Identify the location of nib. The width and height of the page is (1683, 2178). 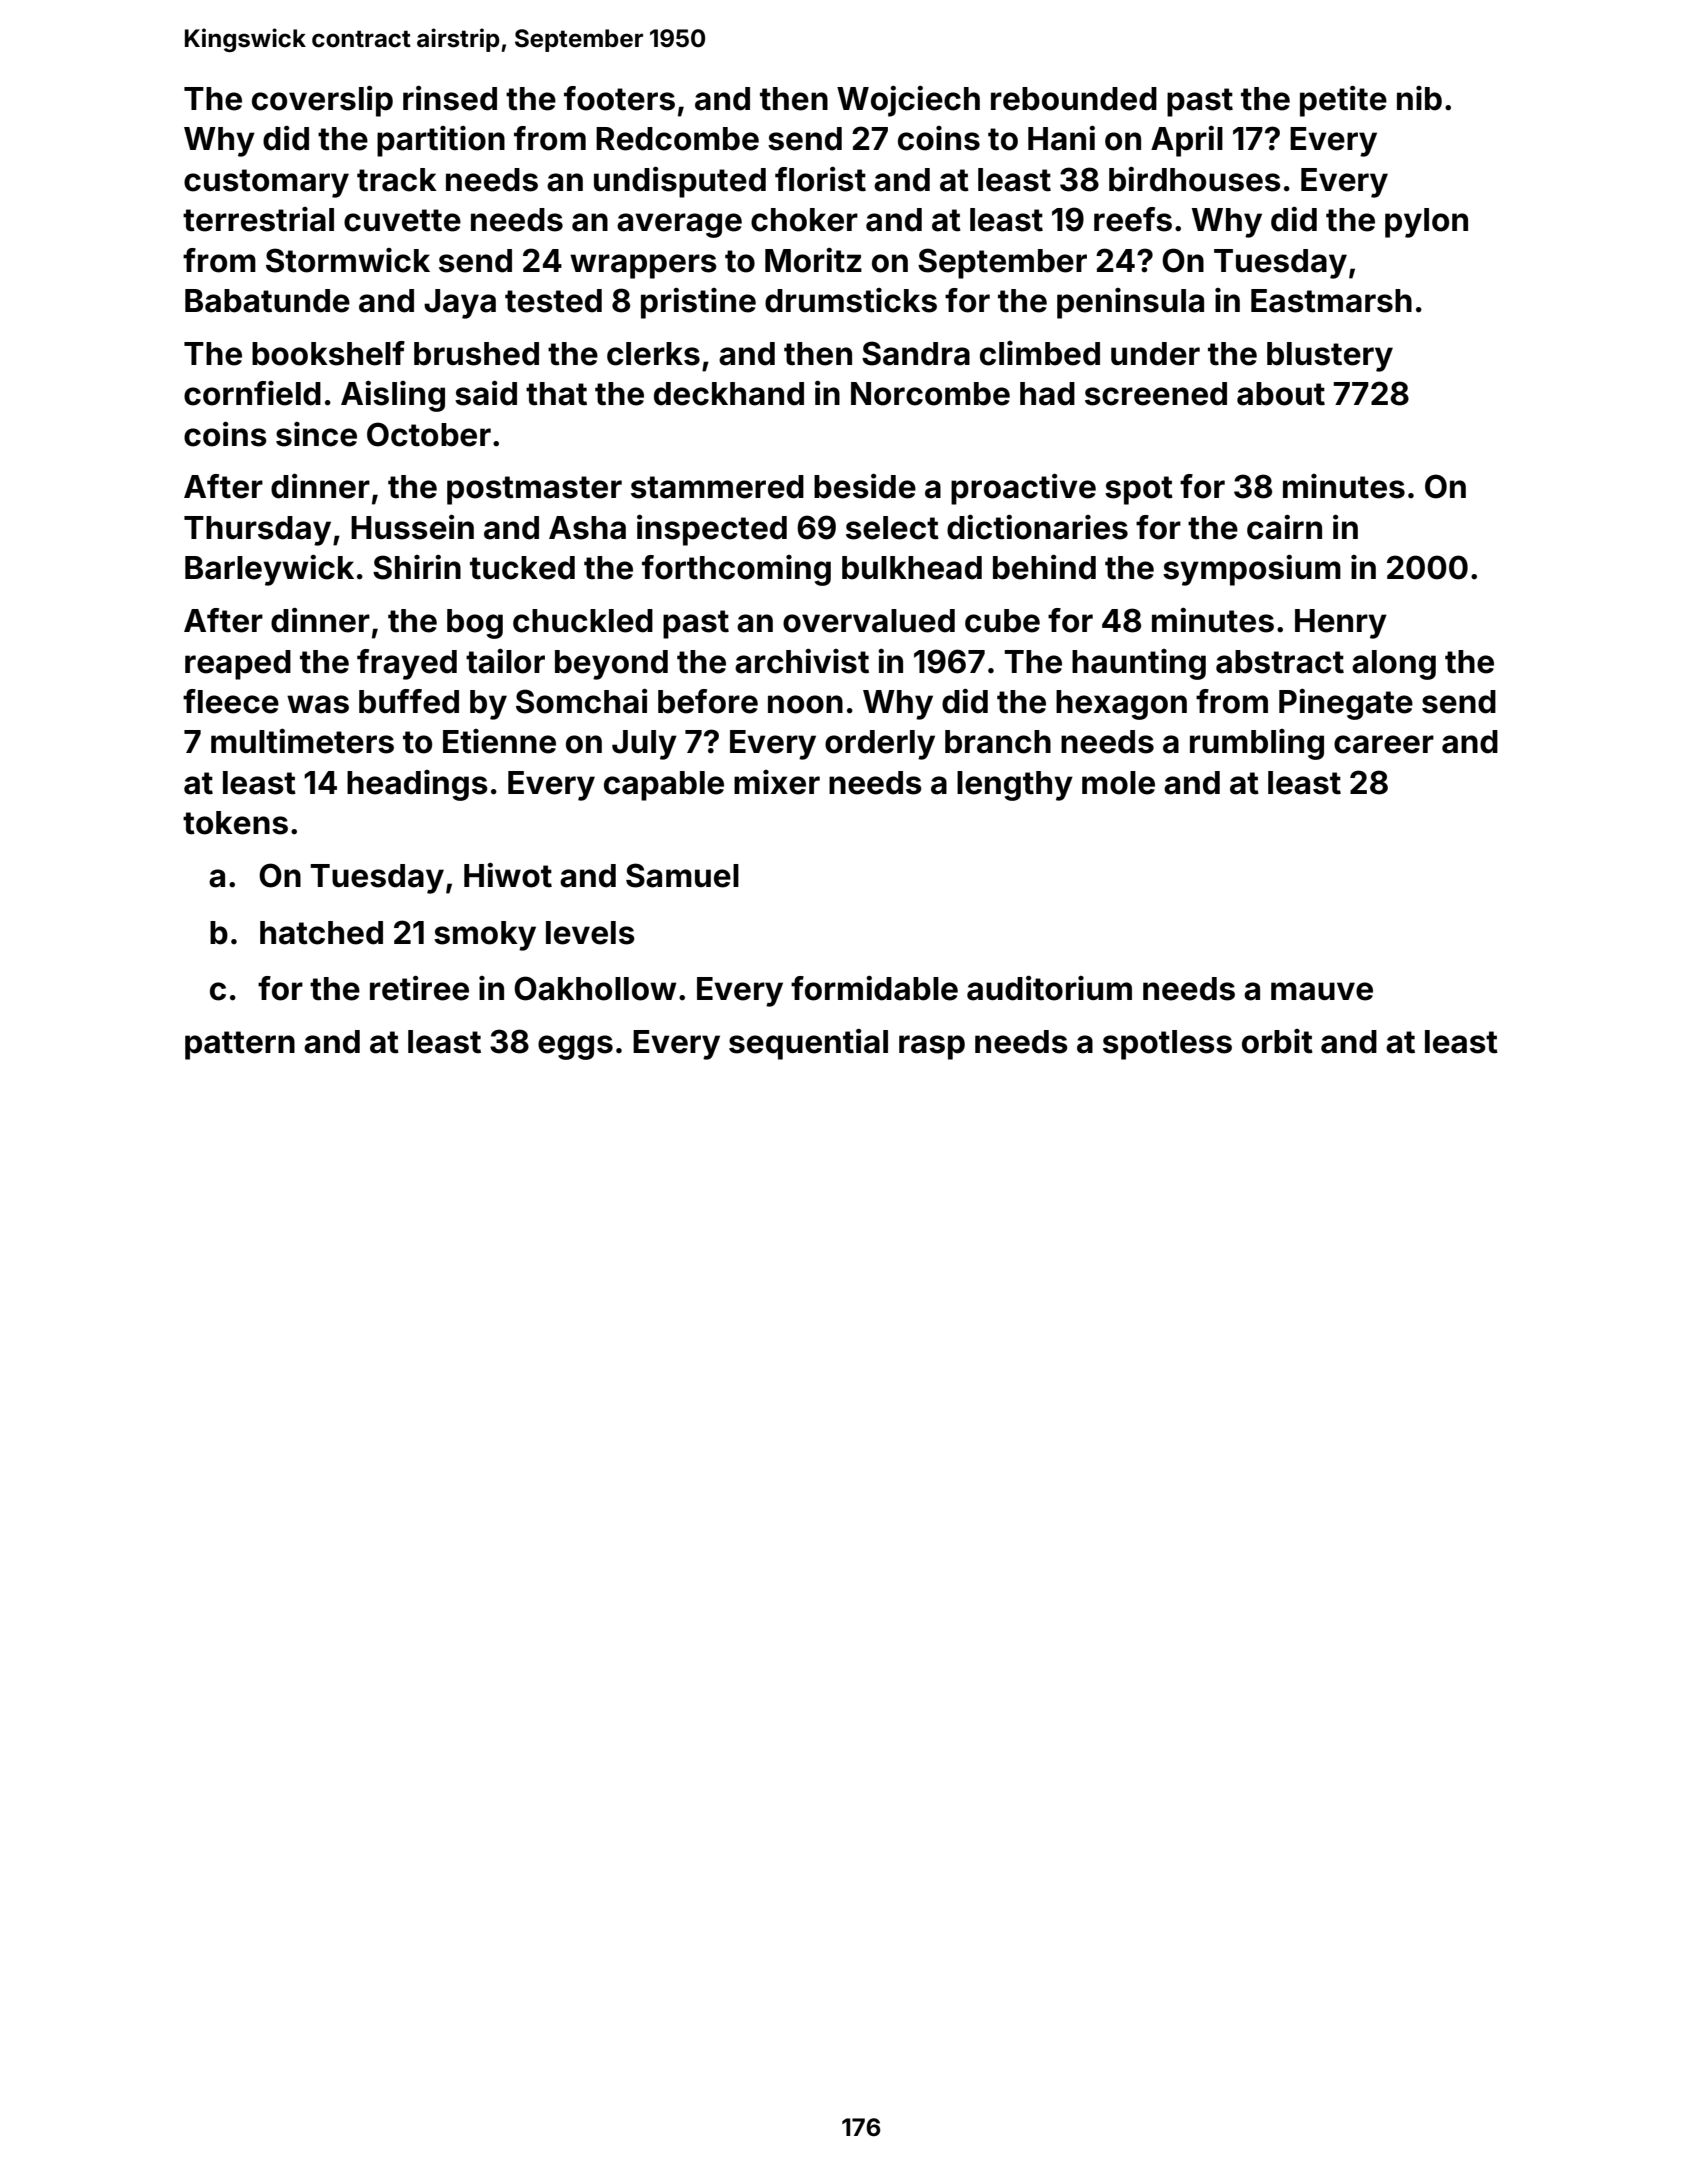
(1419, 98).
